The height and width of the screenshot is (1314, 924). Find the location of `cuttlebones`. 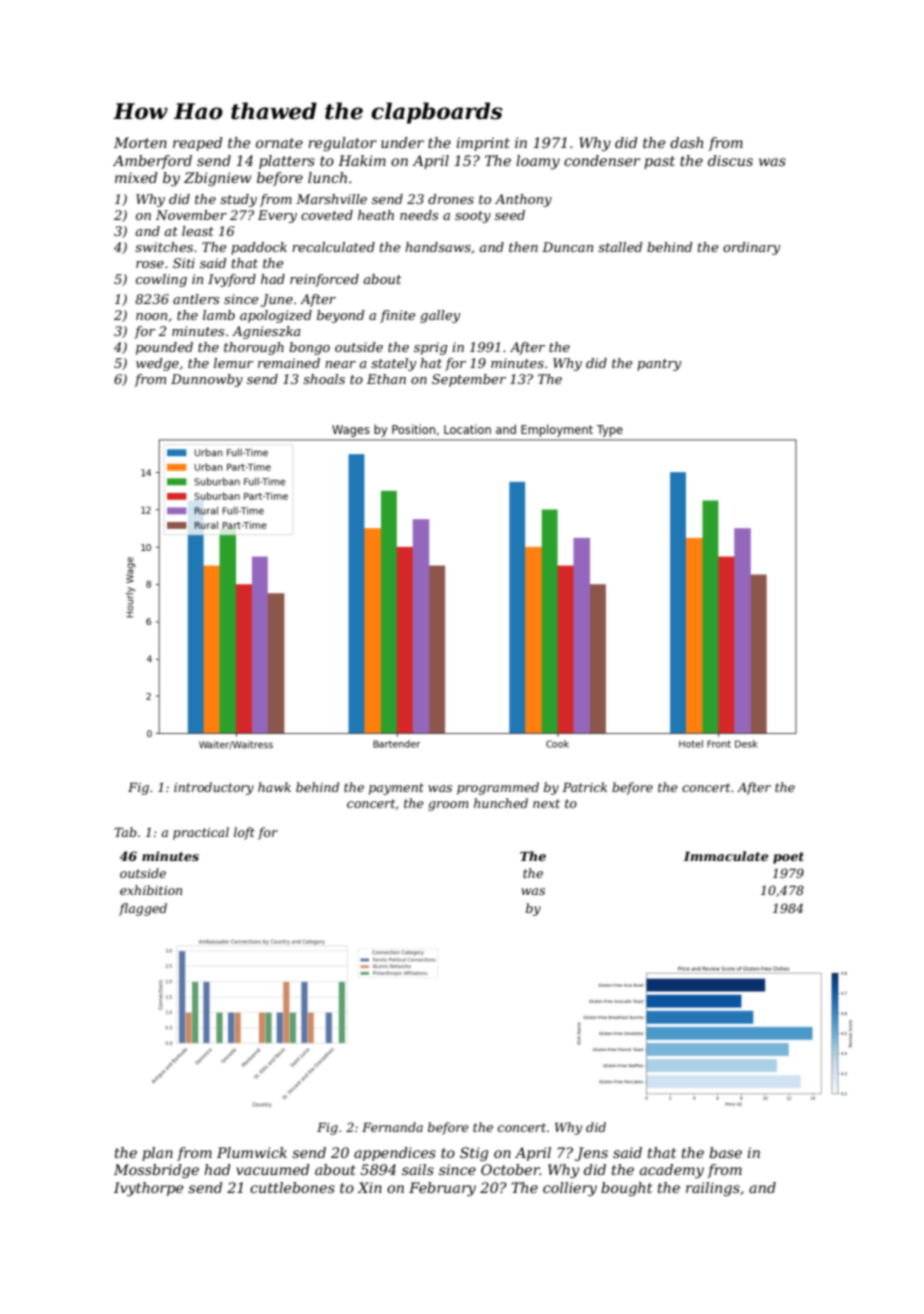

cuttlebones is located at coordinates (292, 1187).
